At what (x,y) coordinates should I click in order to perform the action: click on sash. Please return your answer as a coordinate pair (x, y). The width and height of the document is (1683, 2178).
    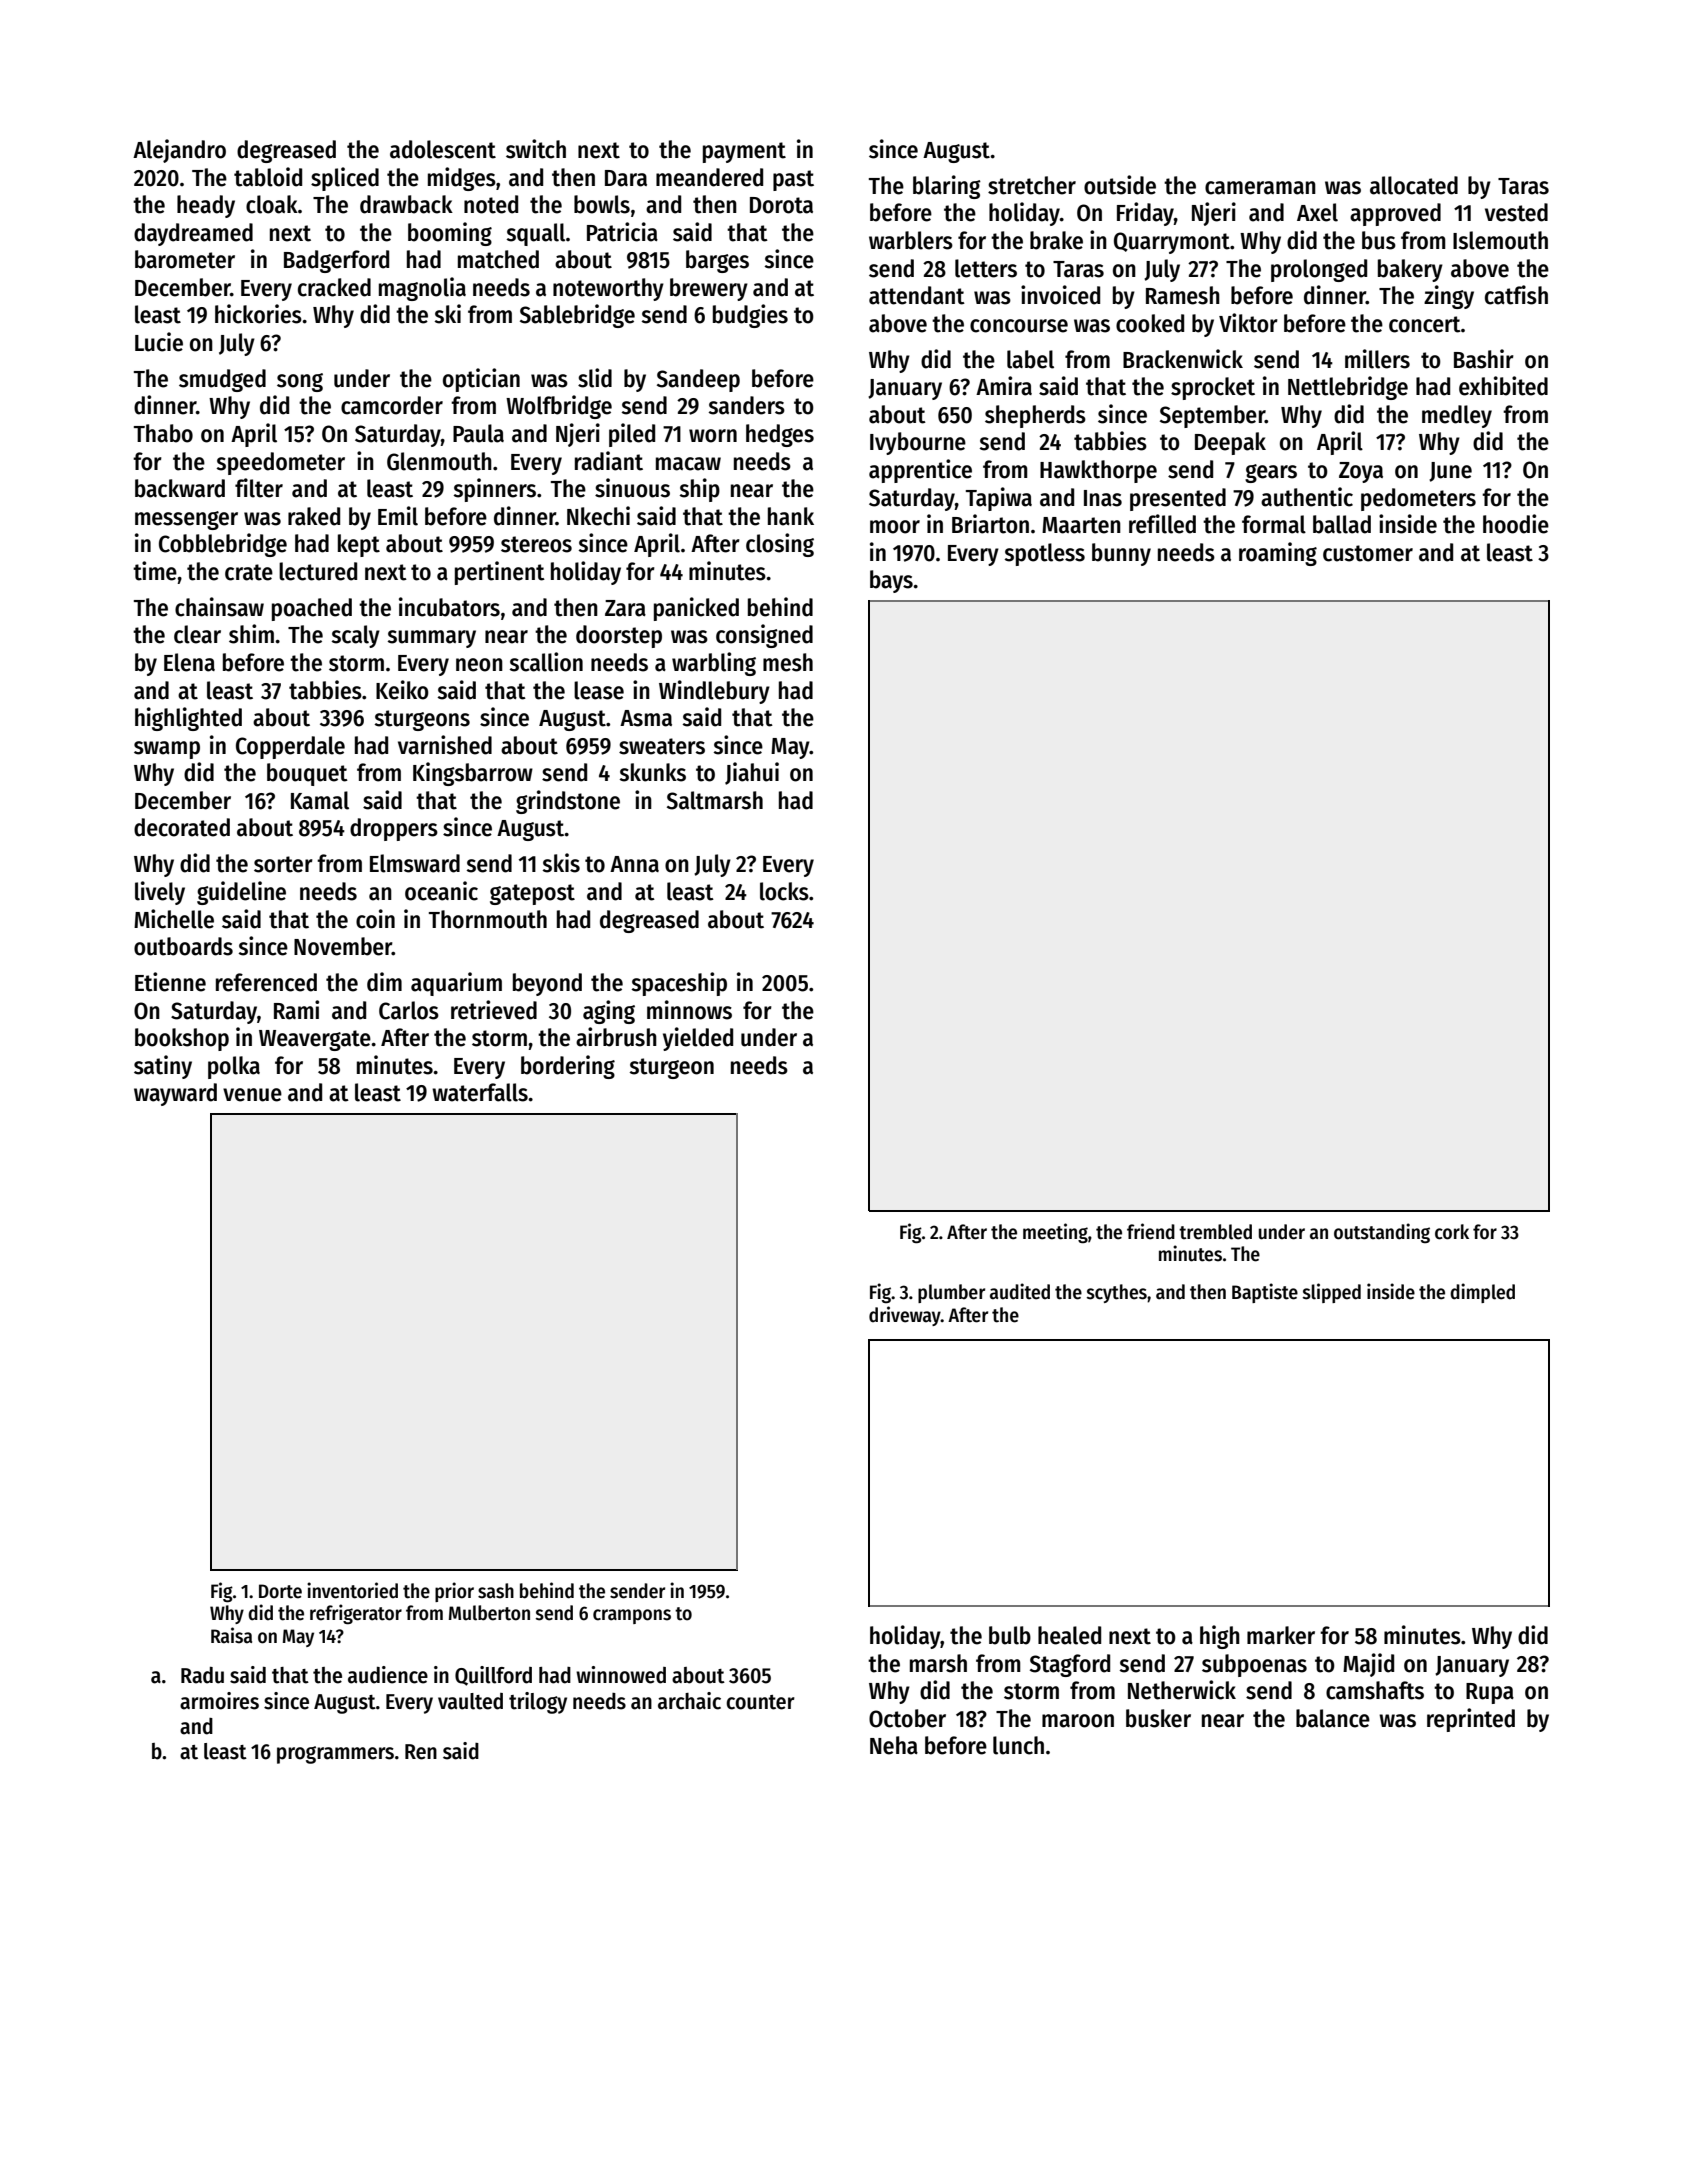
    Looking at the image, I should click on (496, 1591).
